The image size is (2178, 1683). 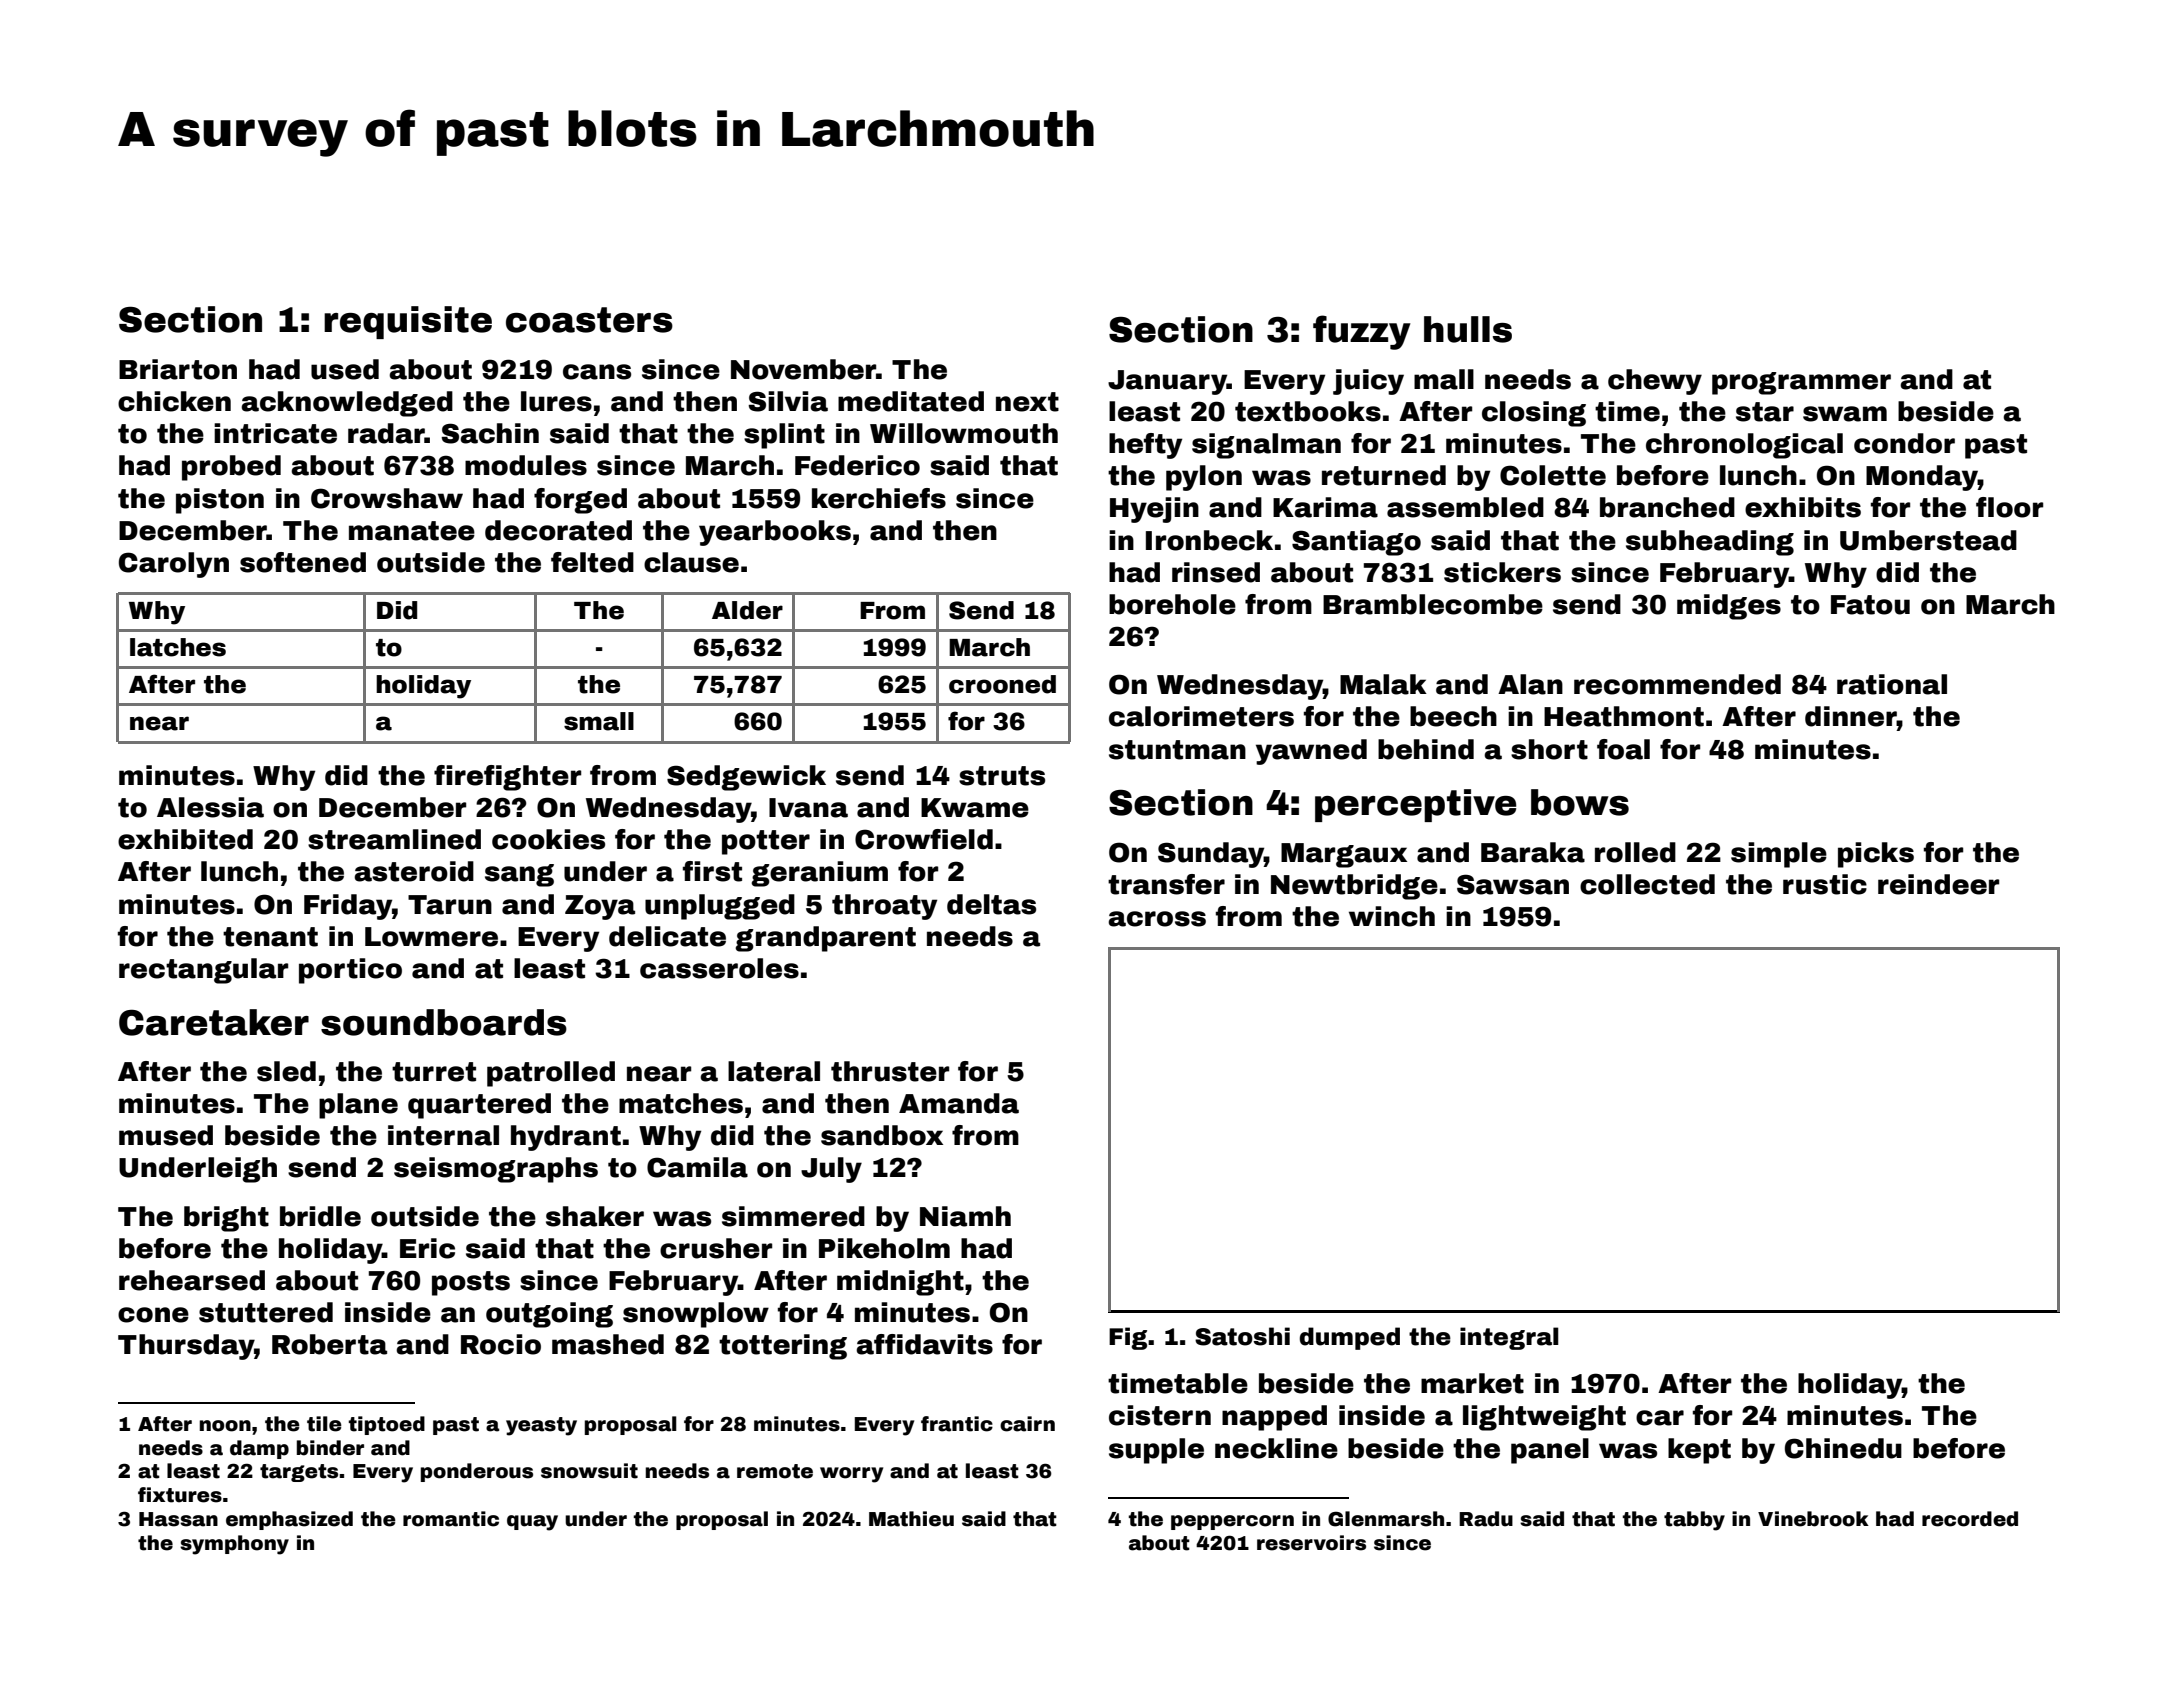 I want to click on January, so click(x=1167, y=382).
